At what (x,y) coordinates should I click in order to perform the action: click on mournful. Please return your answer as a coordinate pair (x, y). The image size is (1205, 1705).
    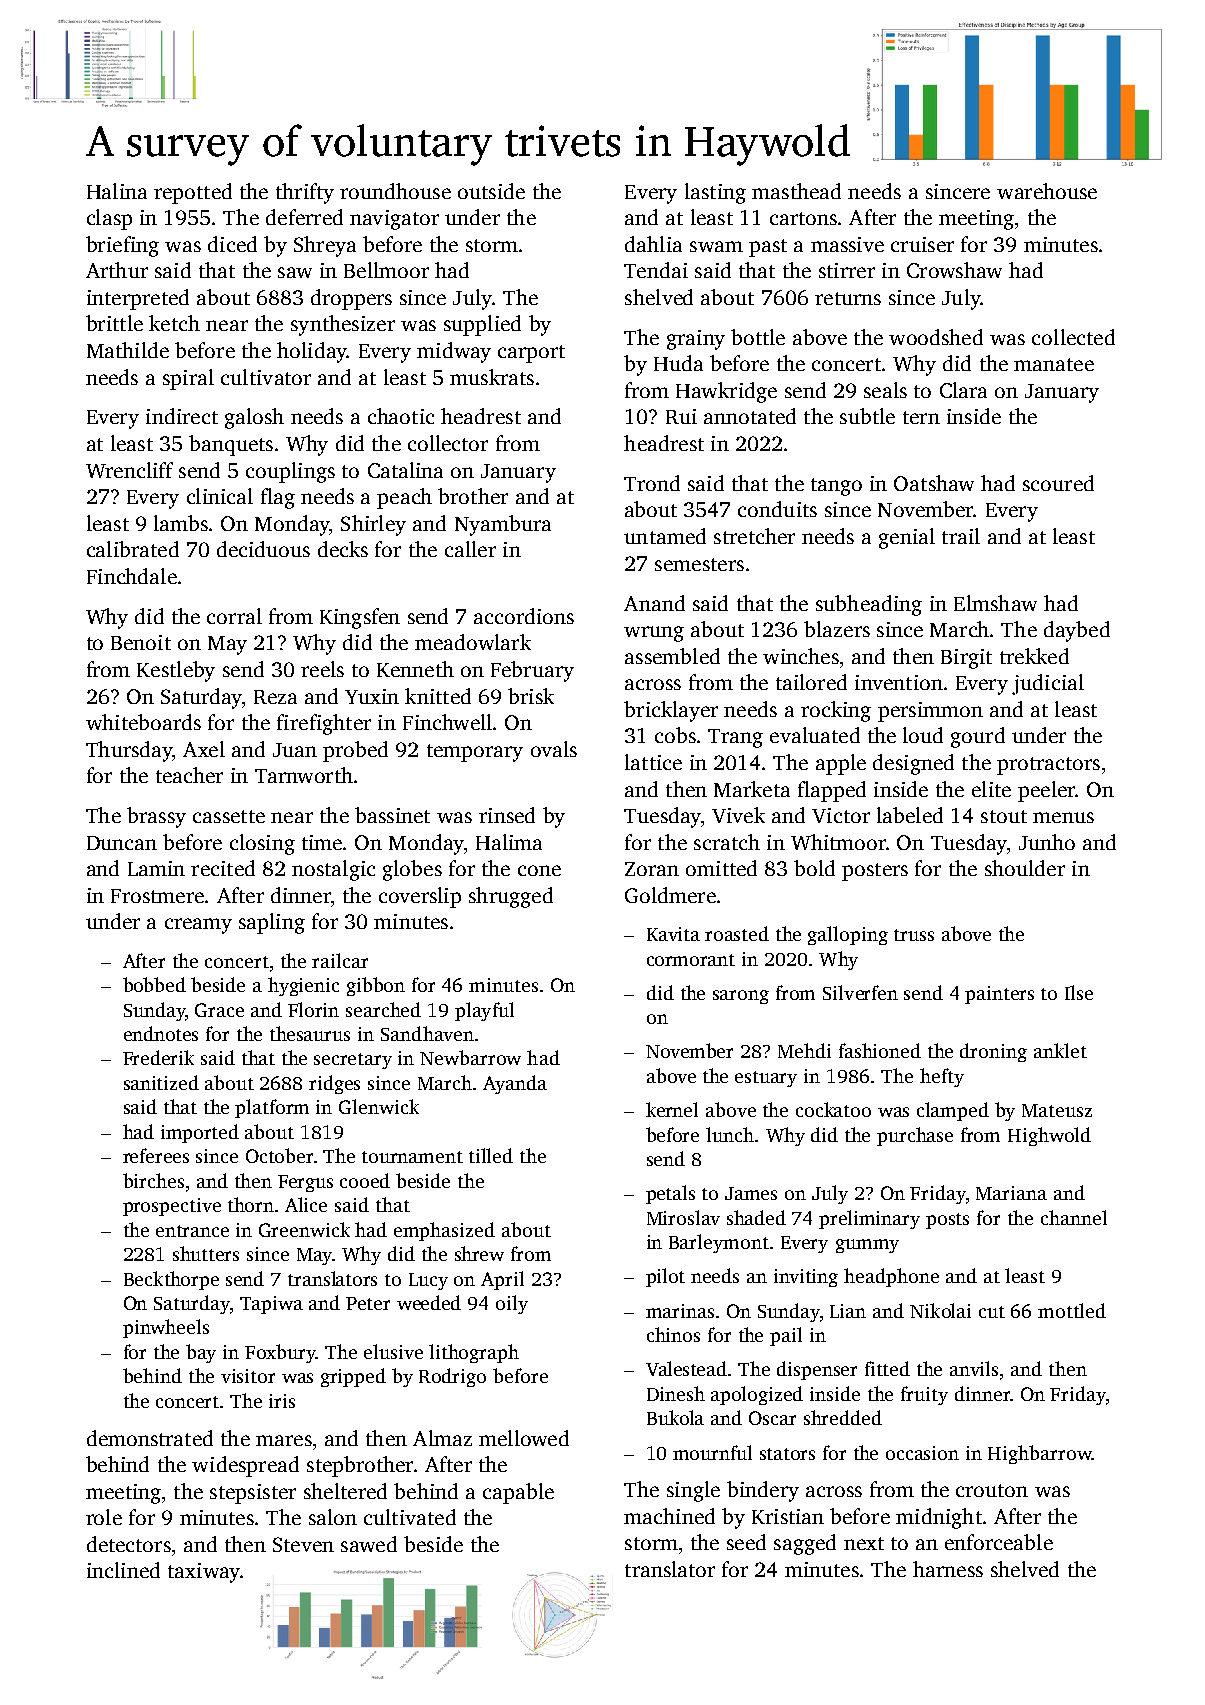
    Looking at the image, I should click on (712, 1452).
